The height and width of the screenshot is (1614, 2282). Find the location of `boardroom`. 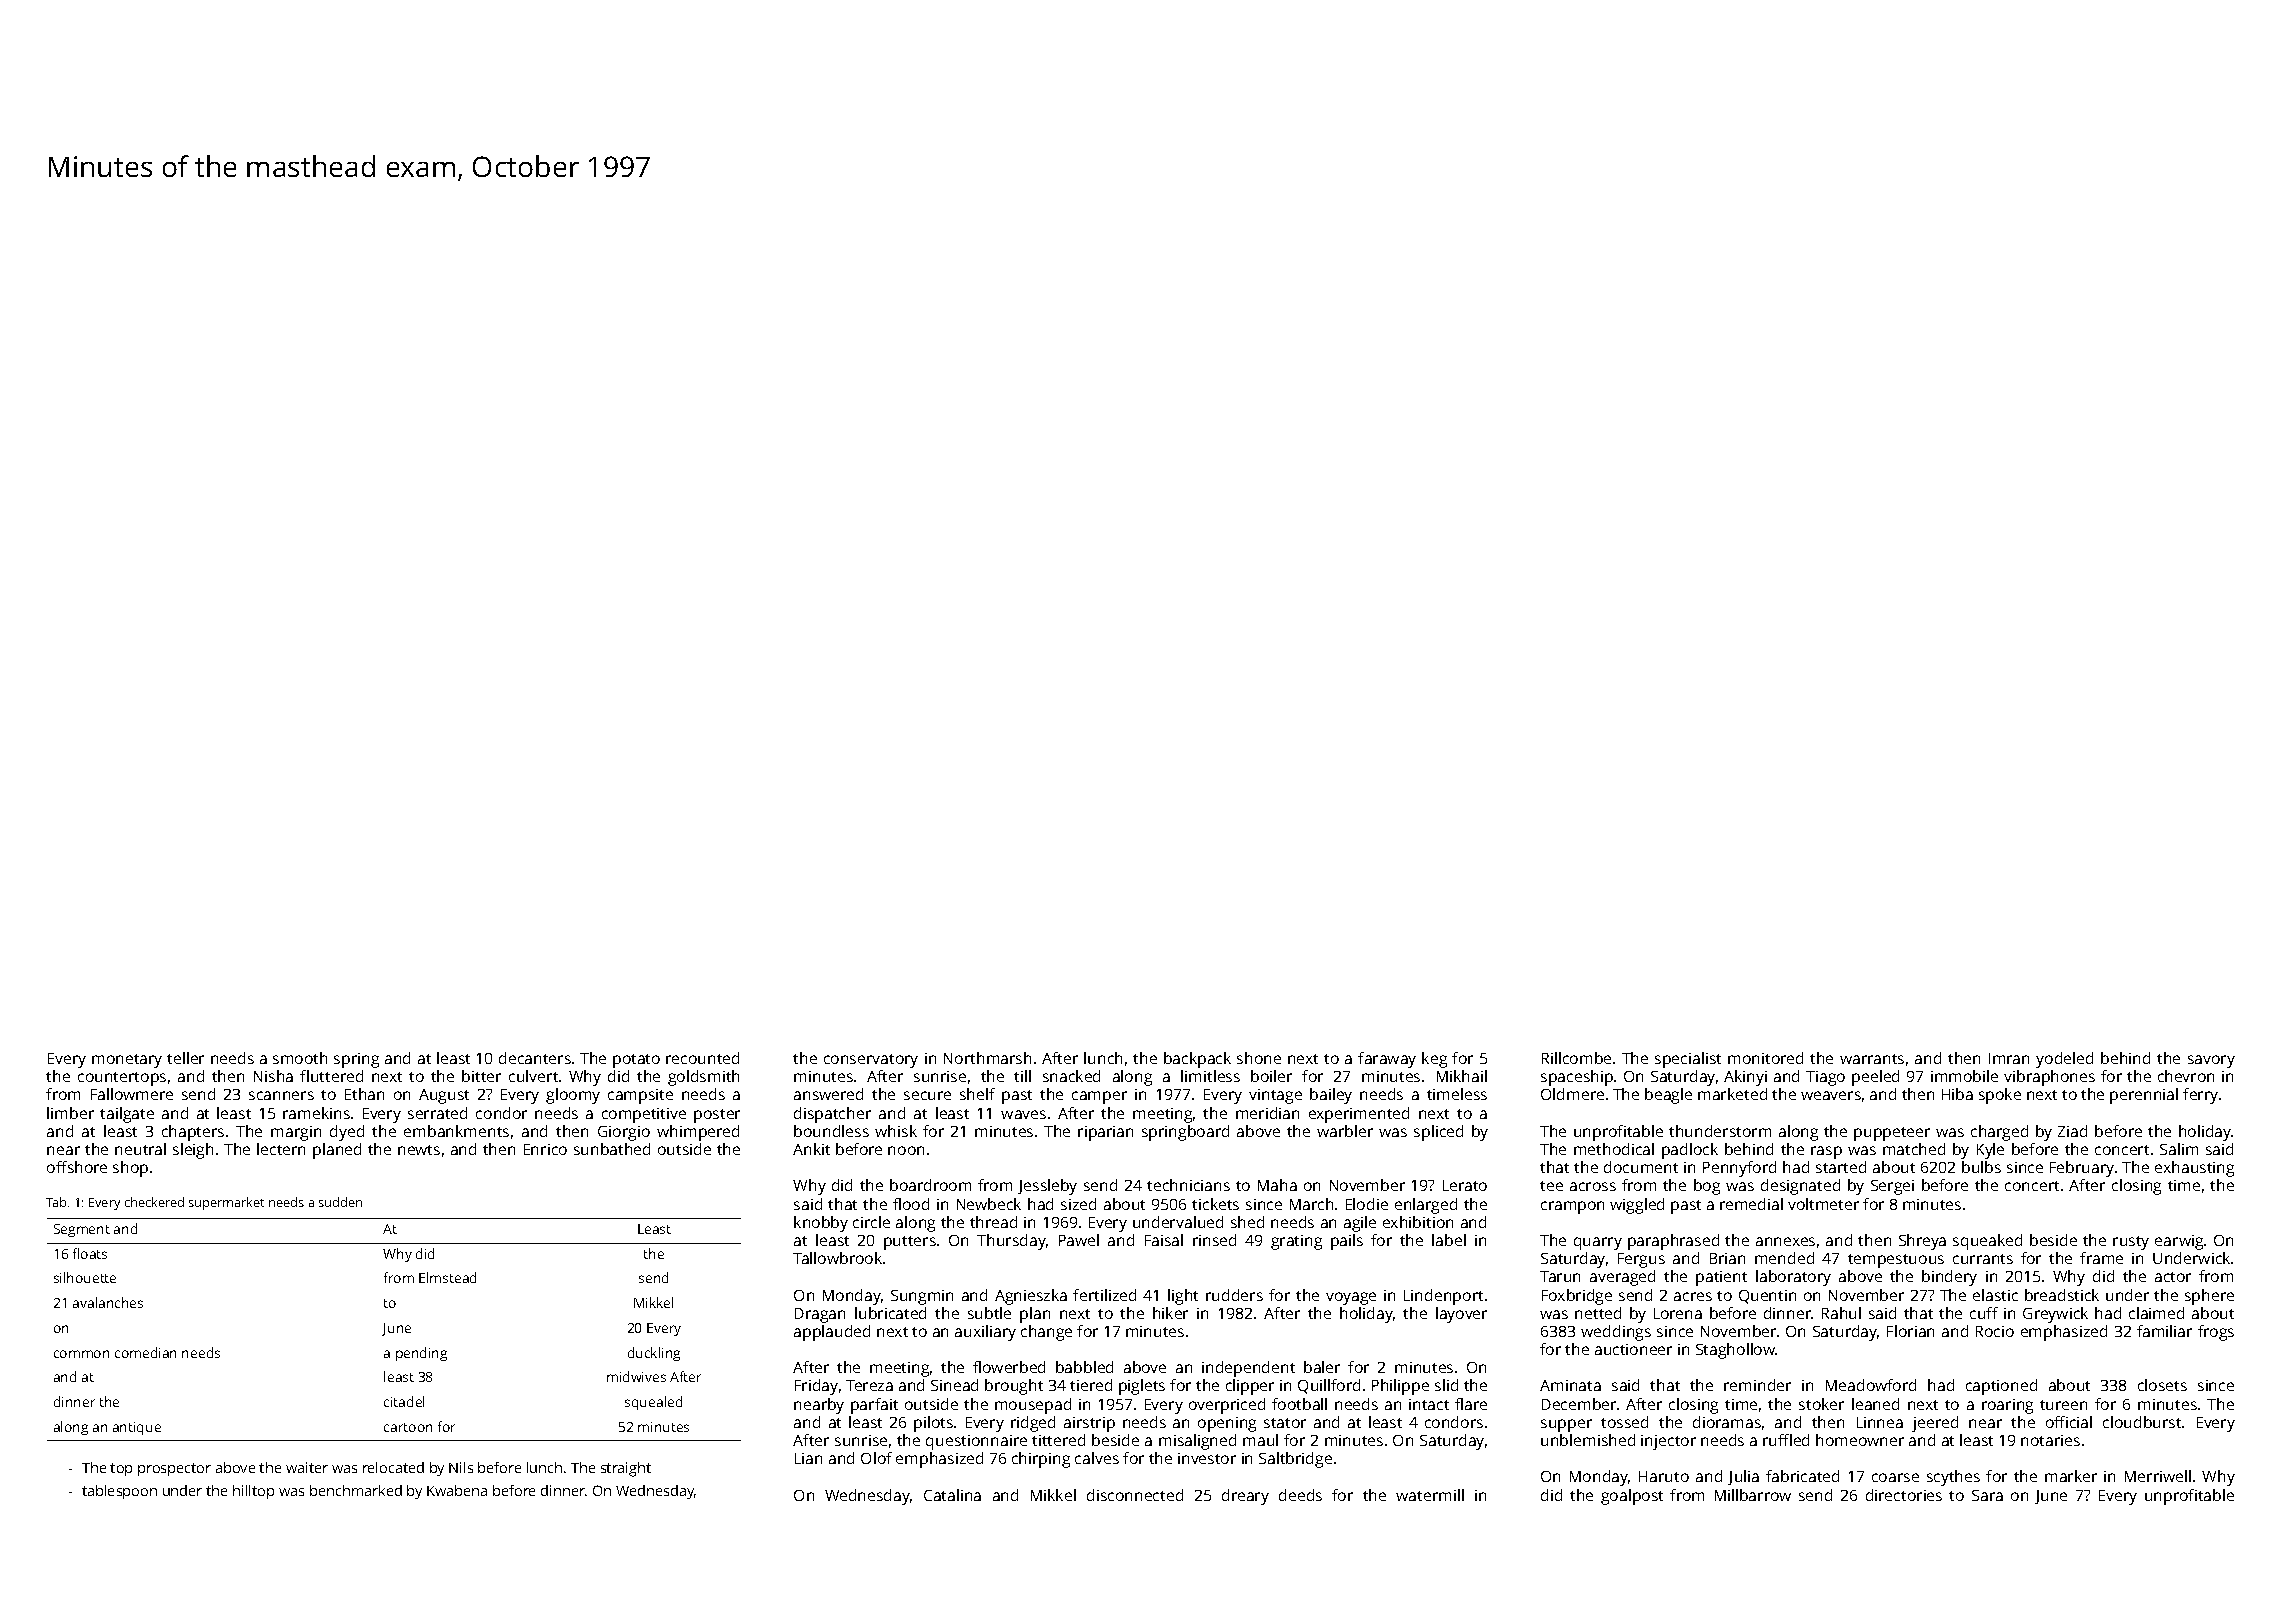

boardroom is located at coordinates (930, 1185).
